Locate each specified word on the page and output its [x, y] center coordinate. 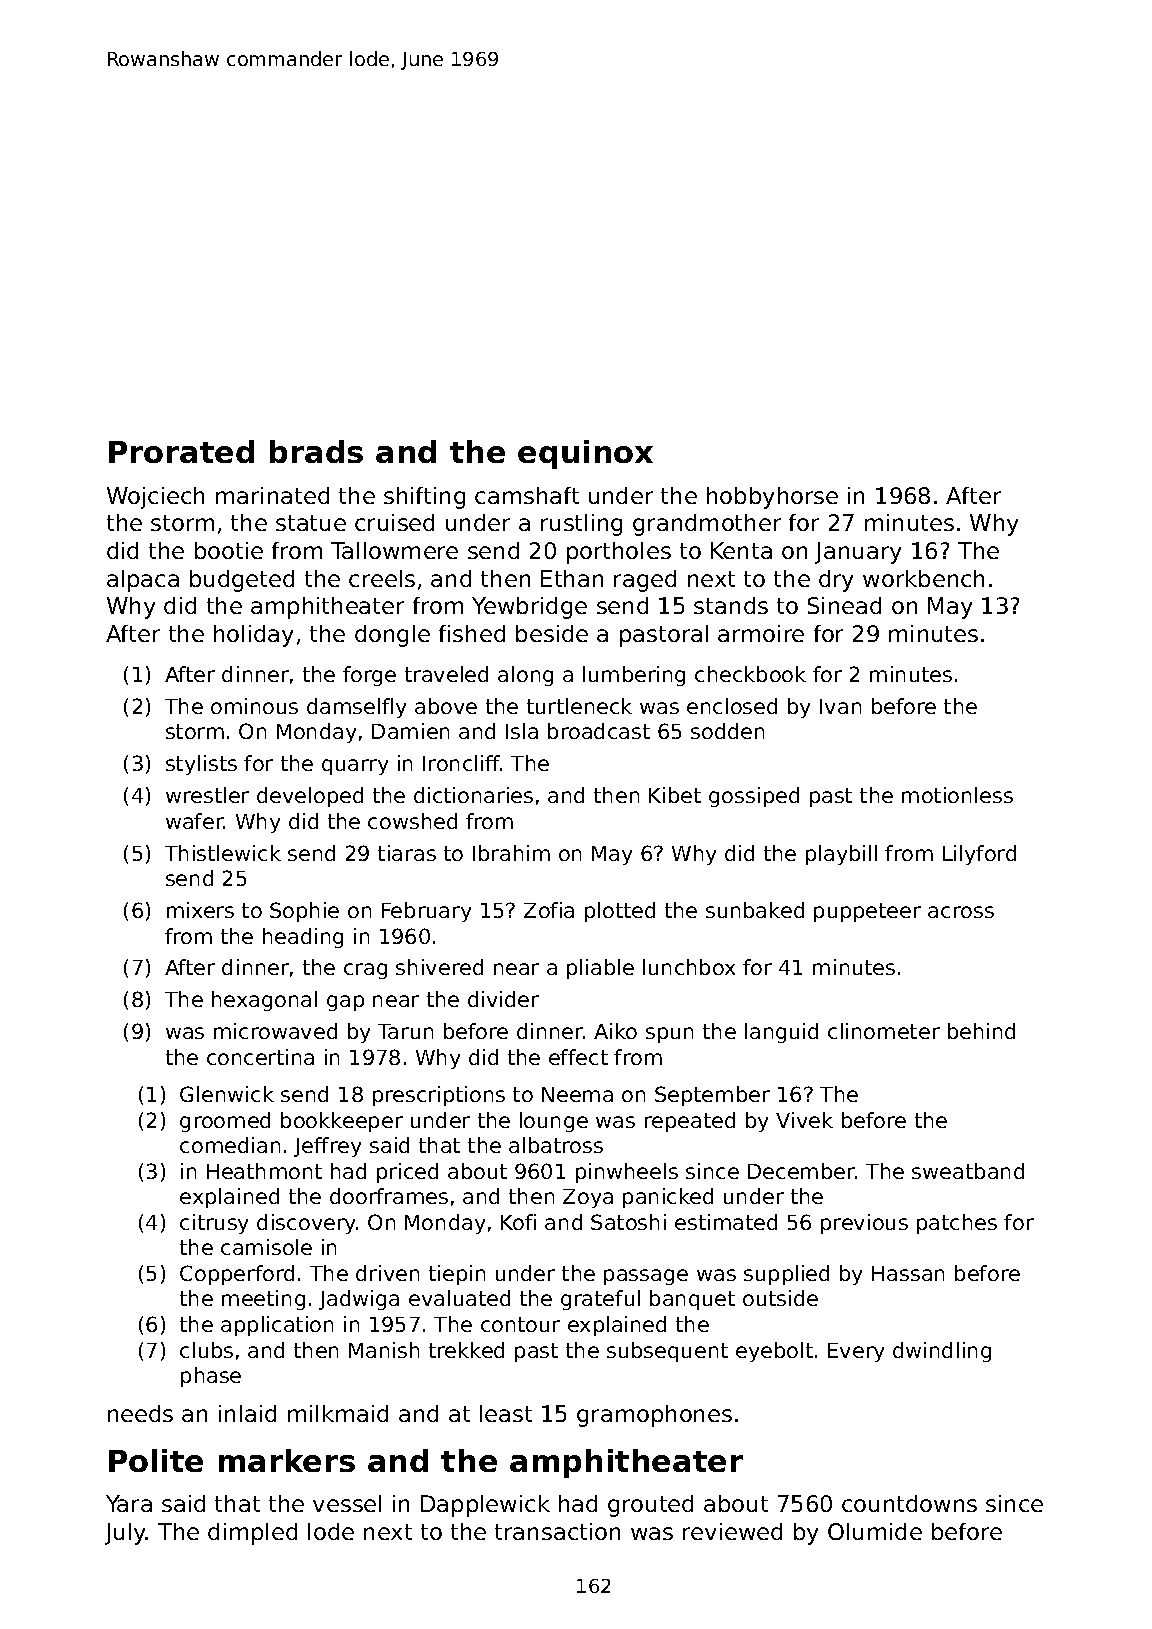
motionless [957, 795]
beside [552, 633]
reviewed [732, 1531]
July [125, 1534]
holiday [253, 636]
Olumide [875, 1531]
